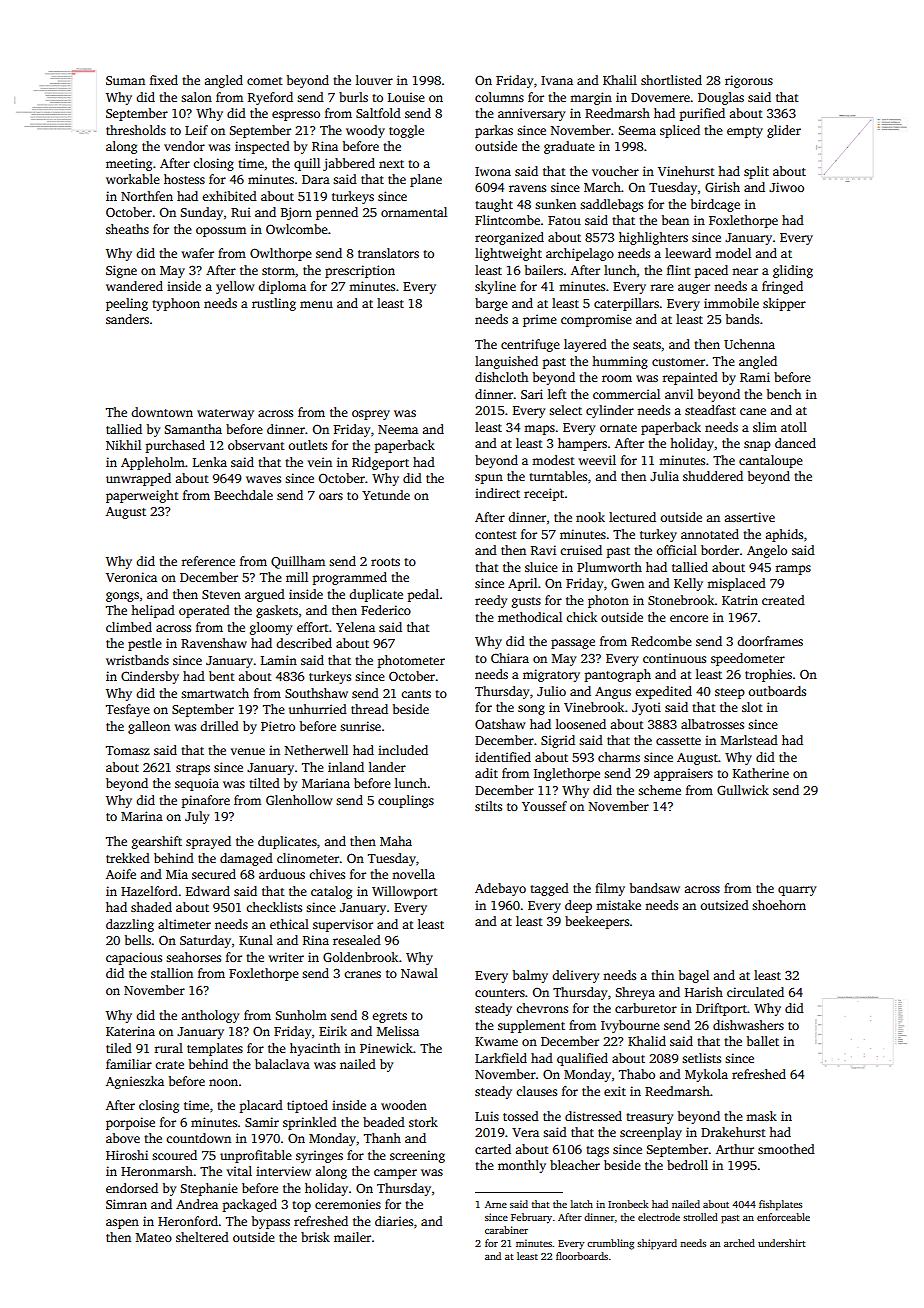  What do you see at coordinates (265, 595) in the document?
I see `argued` at bounding box center [265, 595].
